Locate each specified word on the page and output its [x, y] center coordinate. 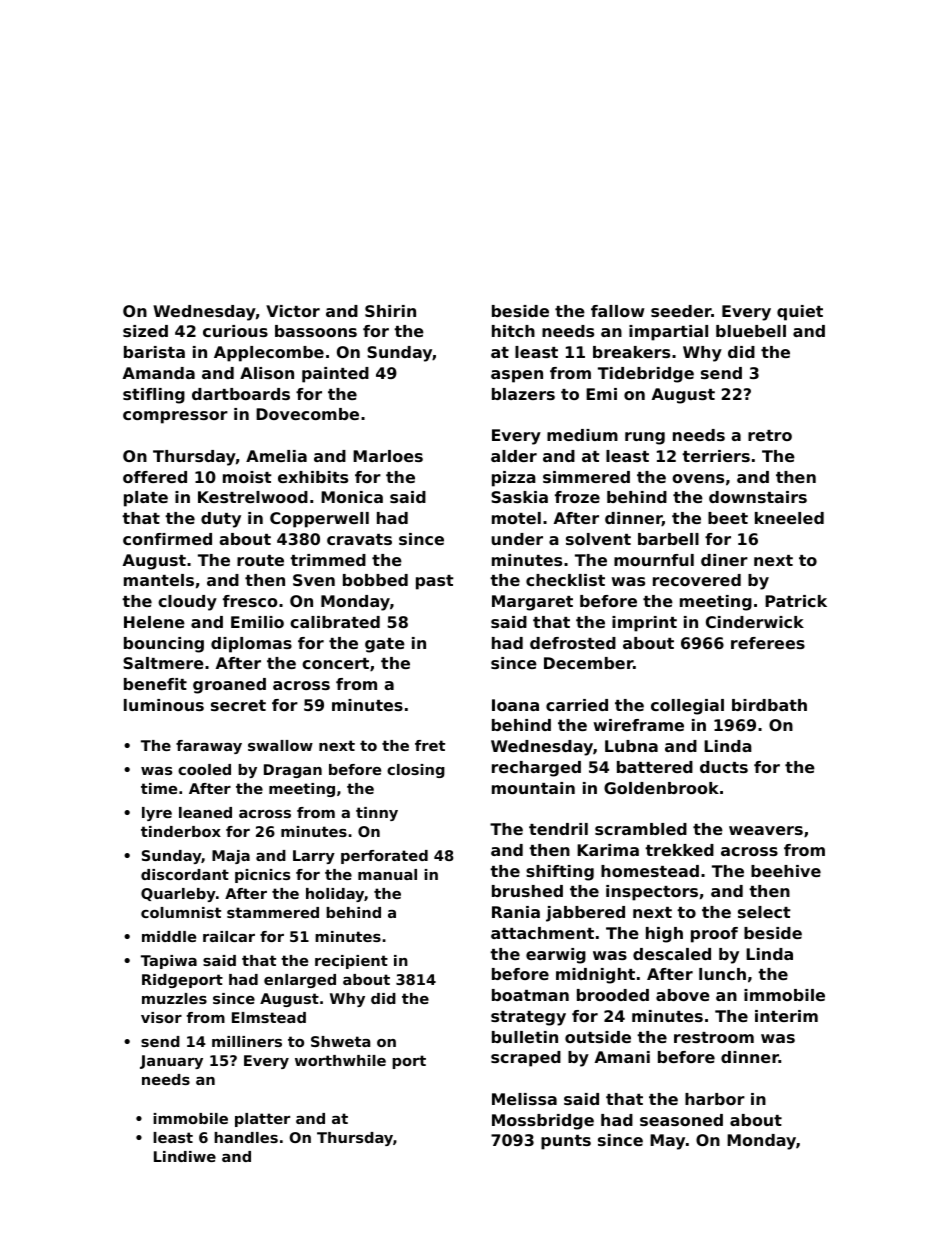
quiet [800, 313]
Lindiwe [185, 1156]
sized [145, 331]
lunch [722, 974]
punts [566, 1142]
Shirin [390, 311]
